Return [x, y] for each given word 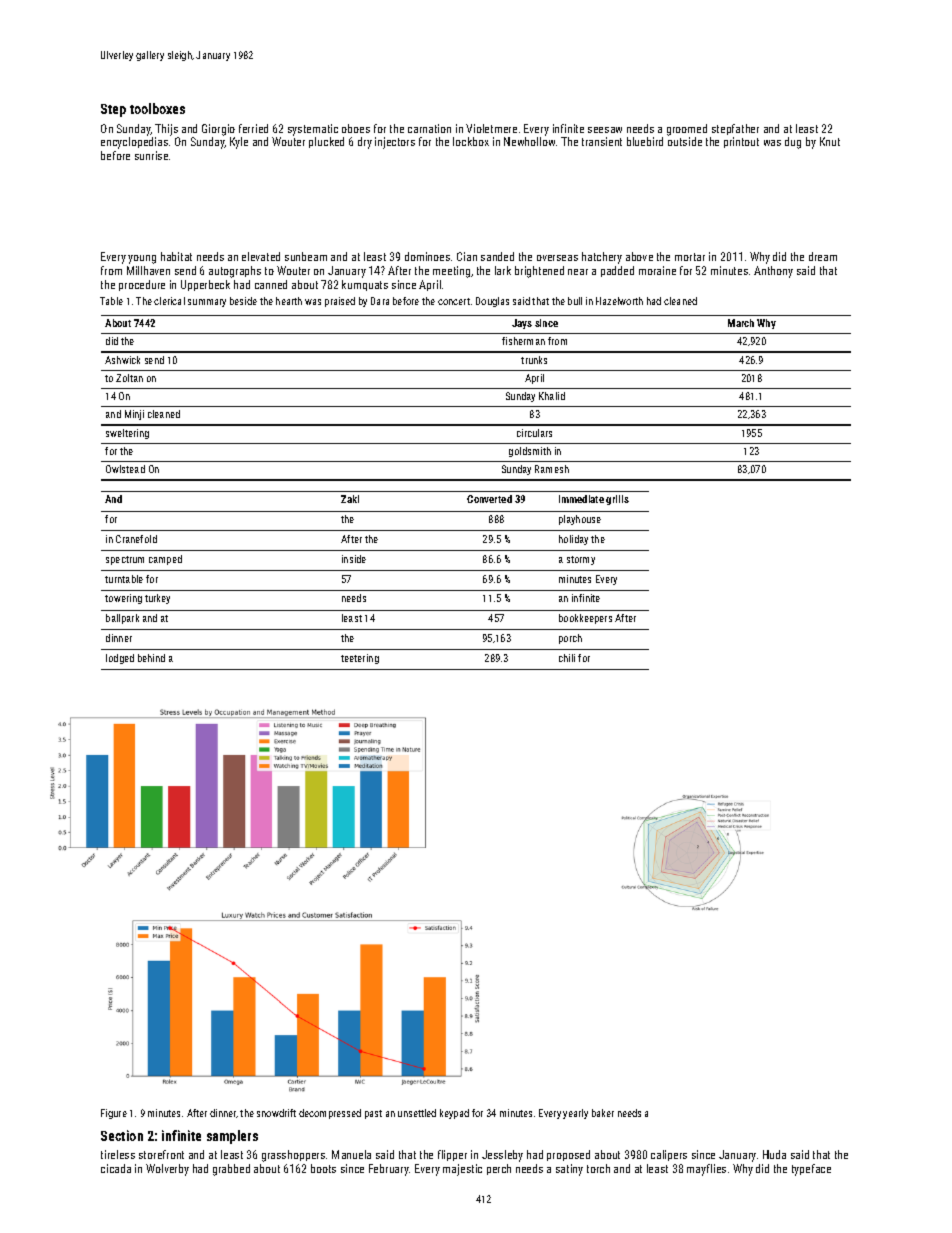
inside [354, 559]
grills [617, 500]
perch [499, 1169]
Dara [380, 301]
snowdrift [276, 1113]
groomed [687, 130]
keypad [454, 1114]
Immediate [581, 499]
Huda [774, 1154]
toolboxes [157, 108]
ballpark [122, 619]
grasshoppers [293, 1156]
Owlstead [125, 469]
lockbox [471, 141]
